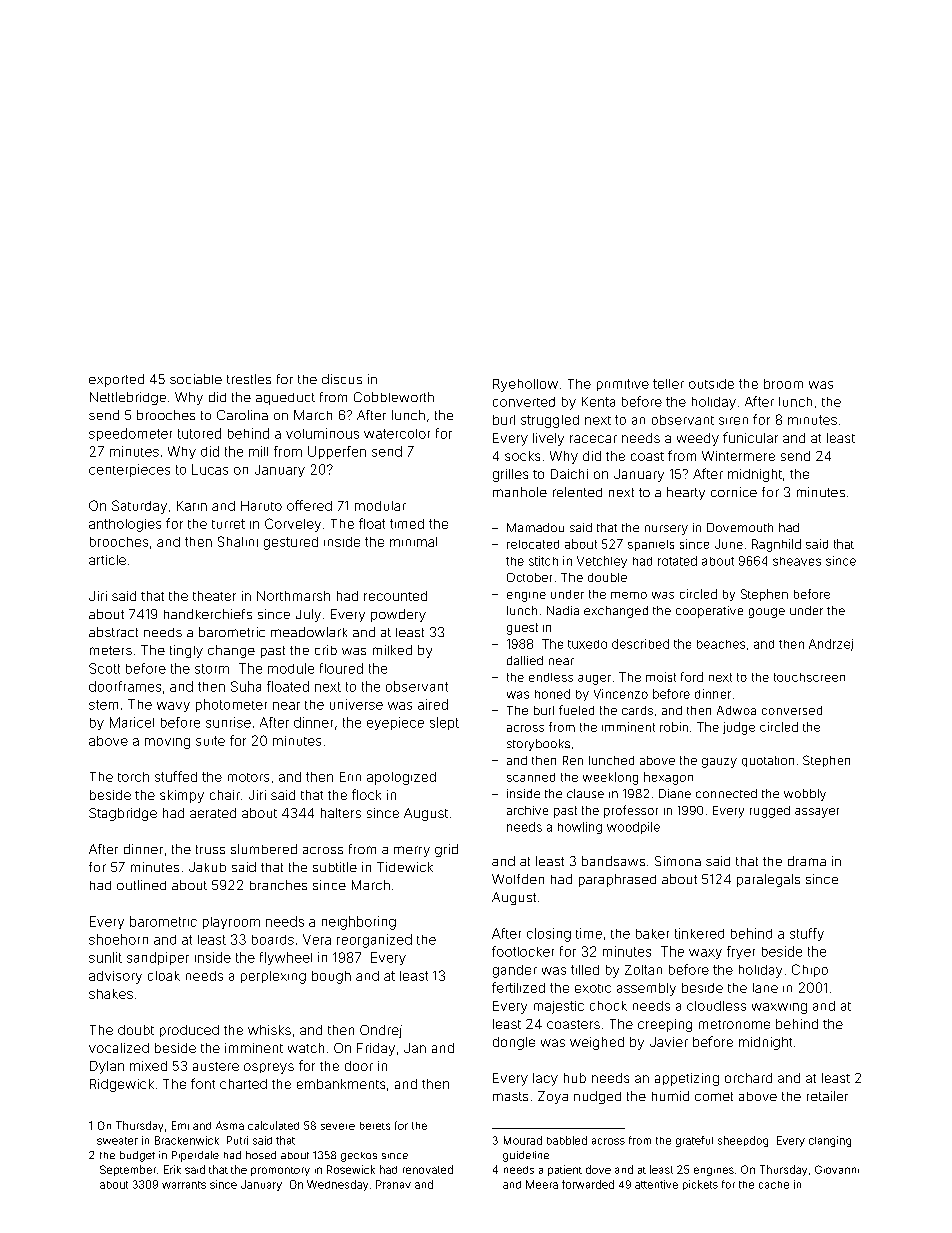  Describe the element at coordinates (776, 545) in the document. I see `Ragnhild` at that location.
